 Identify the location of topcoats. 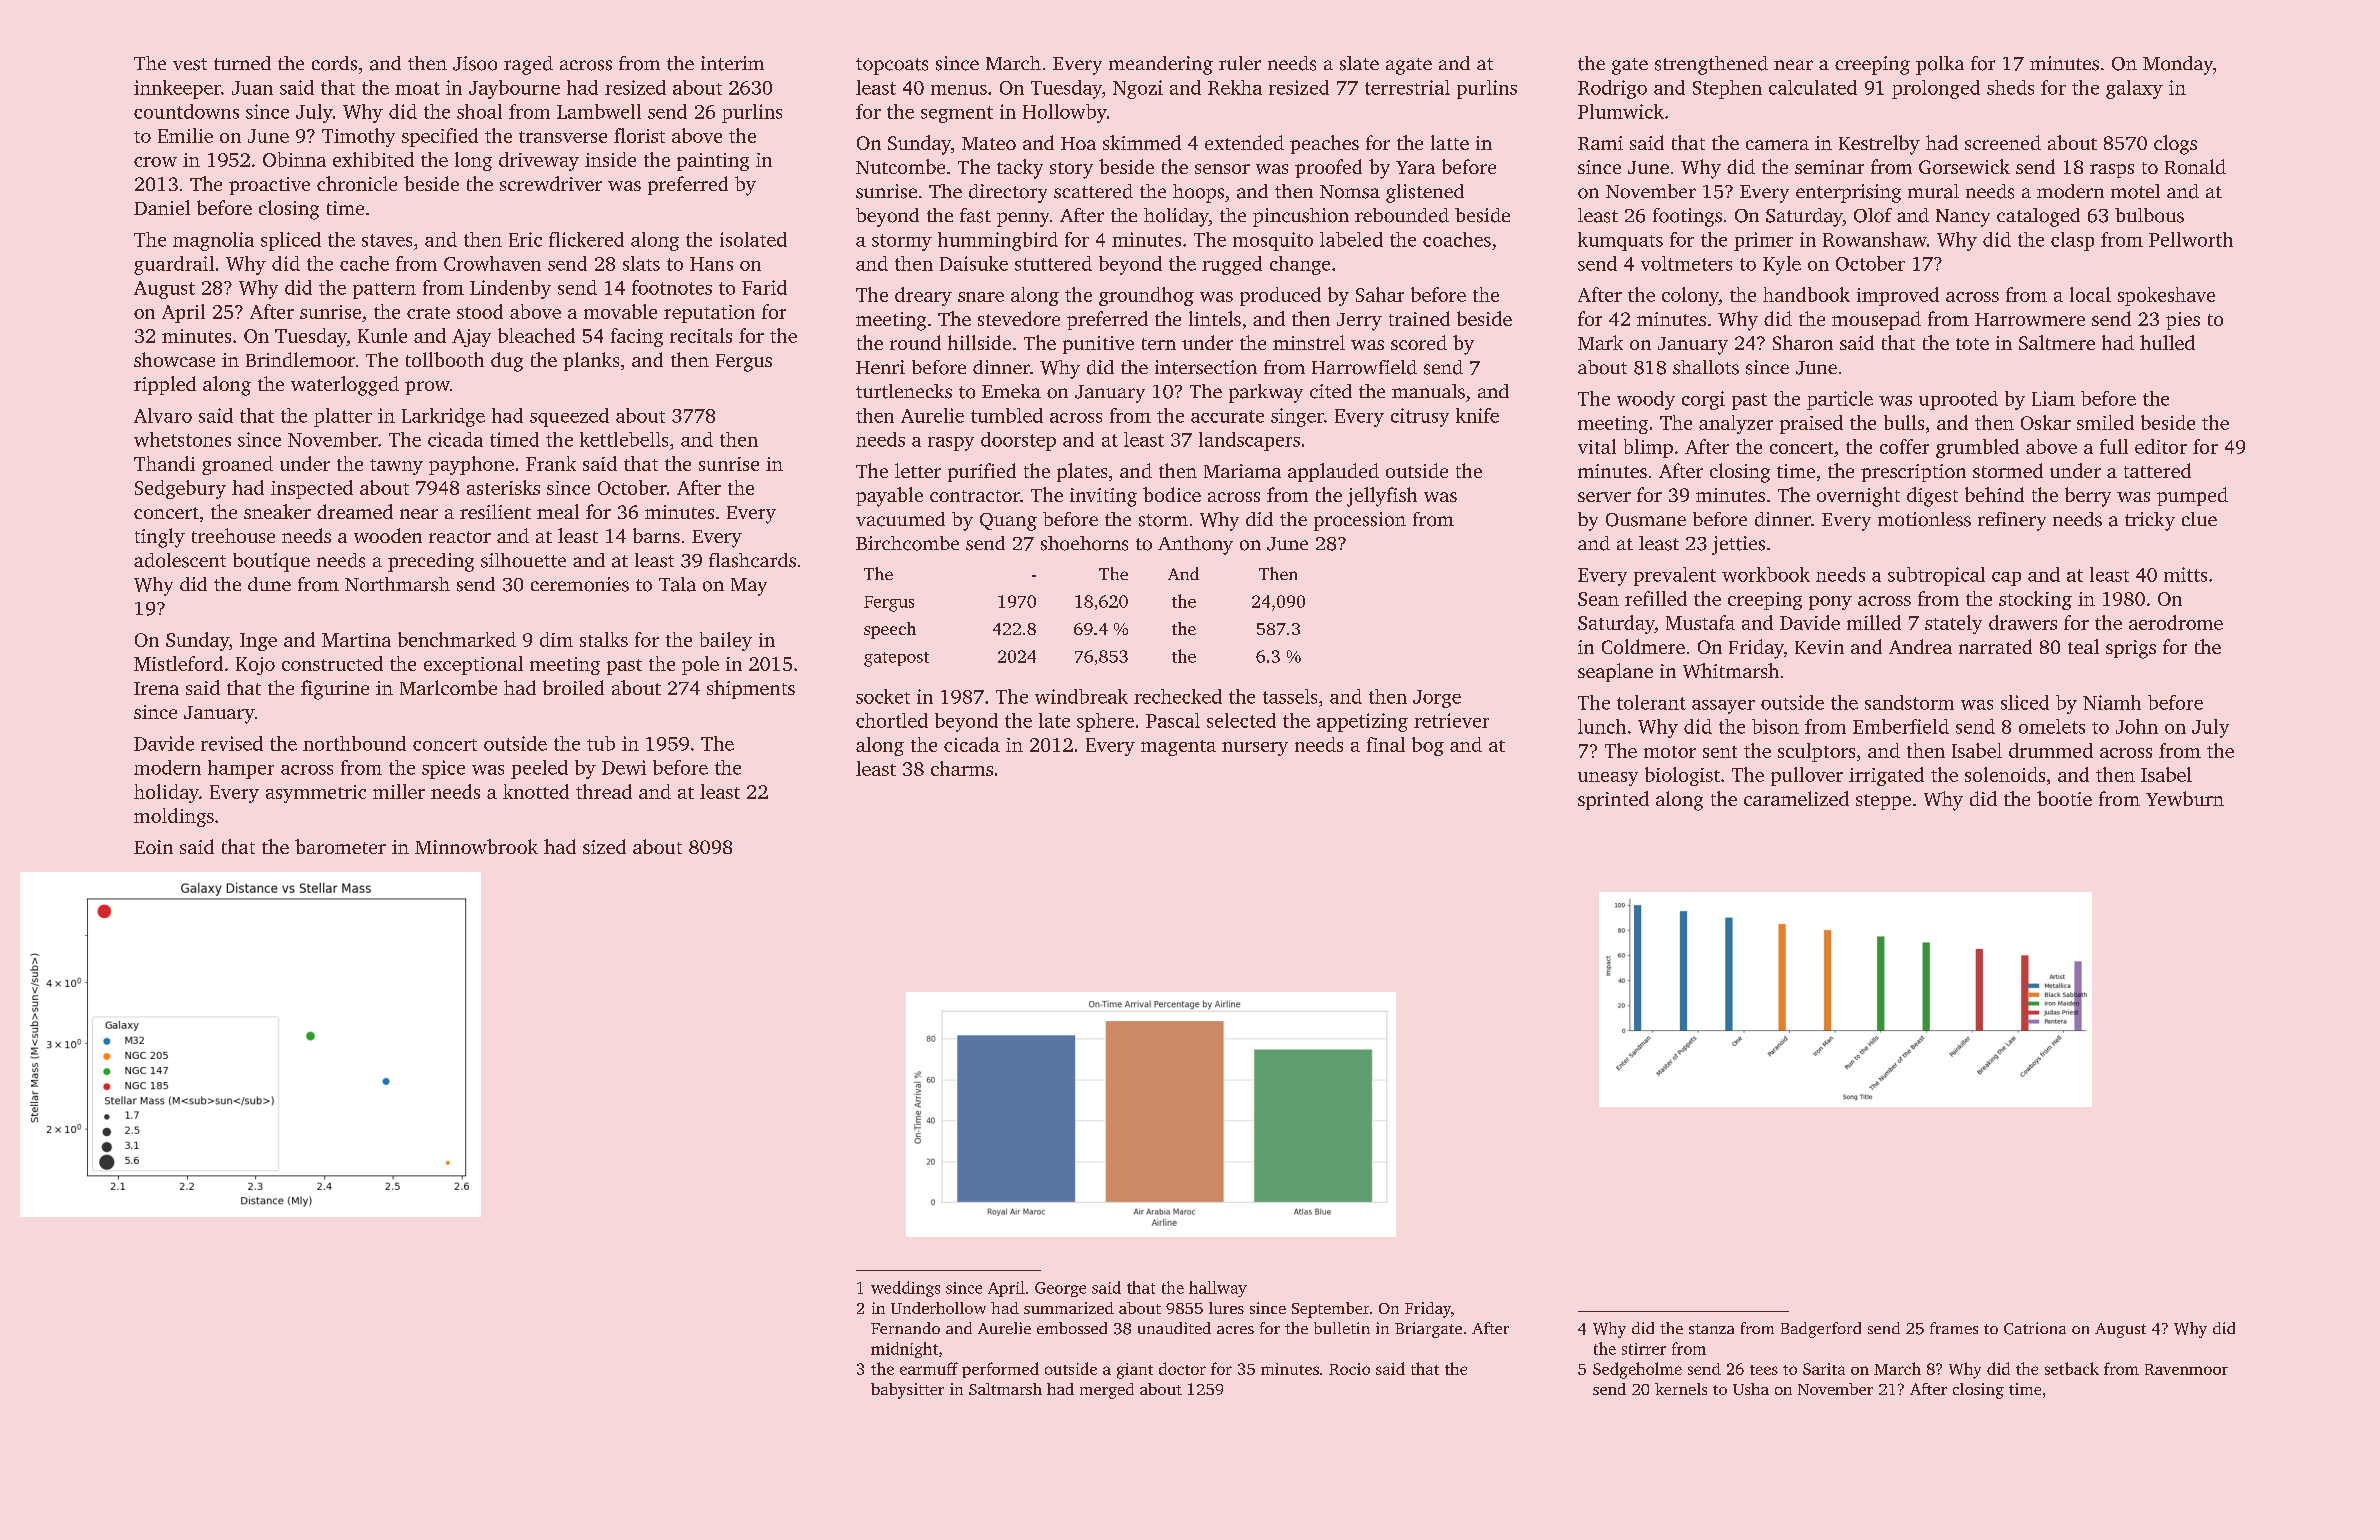
(892, 66).
